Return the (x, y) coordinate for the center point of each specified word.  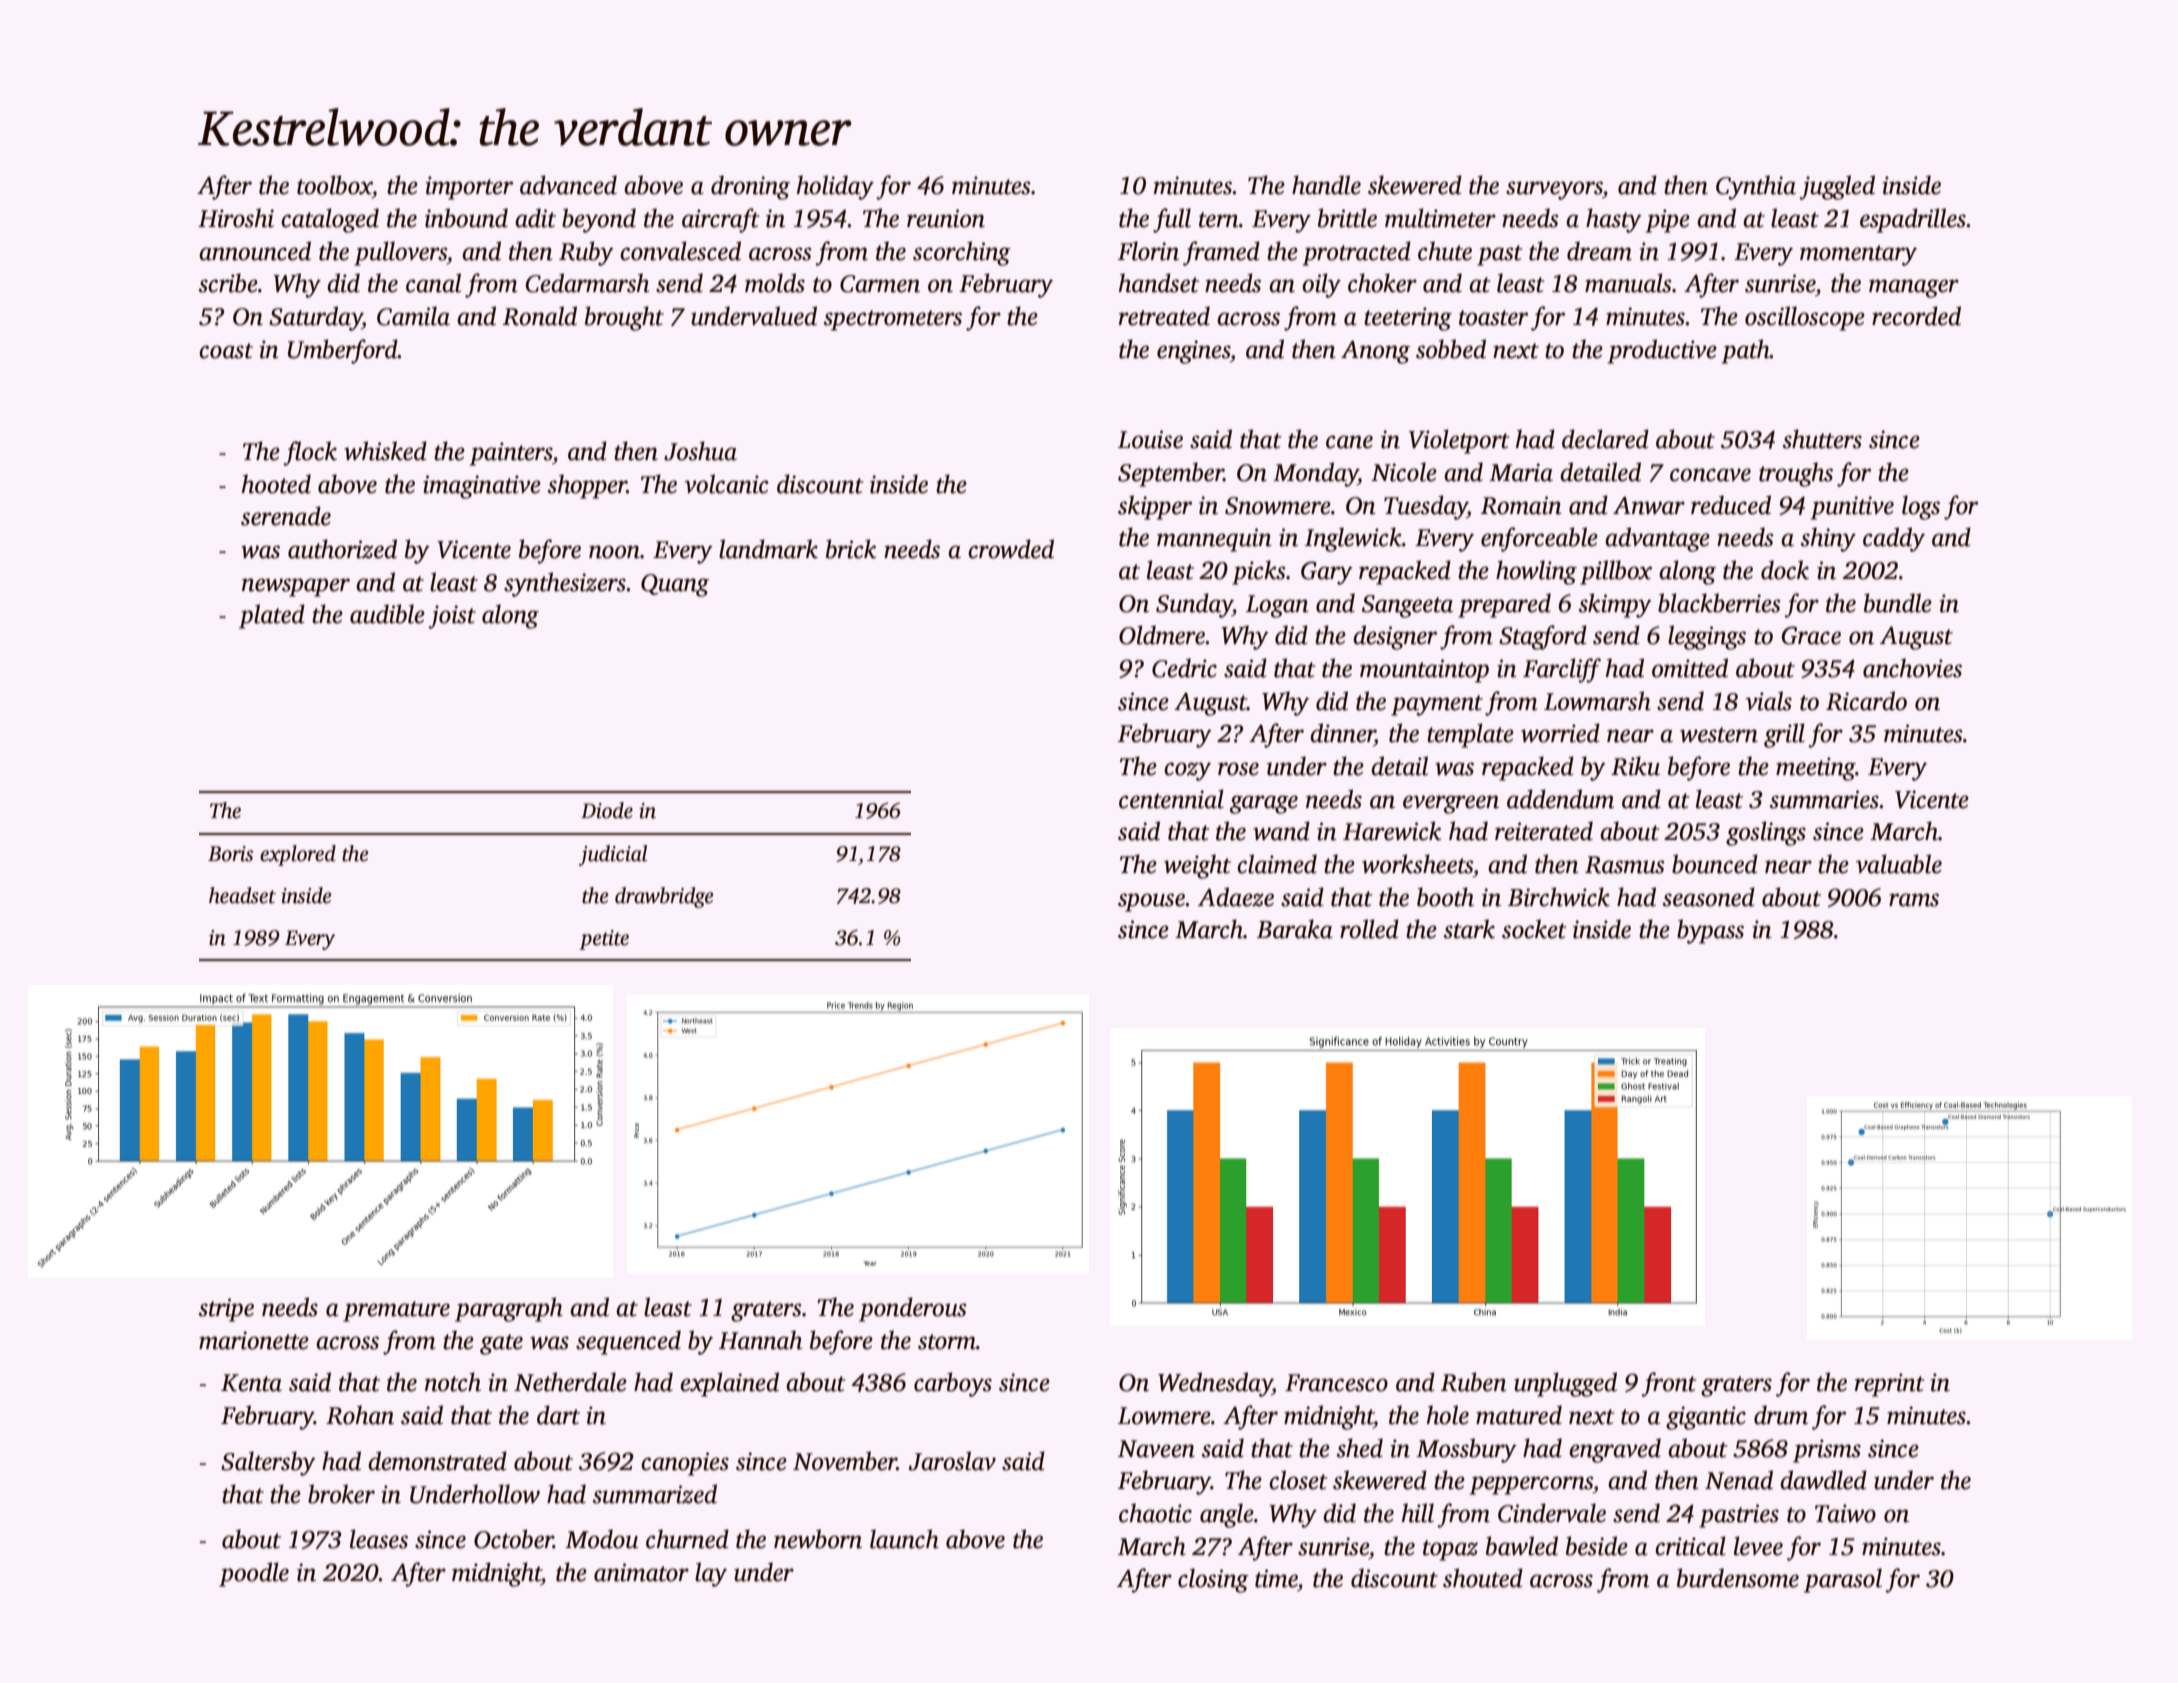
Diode (607, 810)
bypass (1710, 931)
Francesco (1336, 1383)
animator (641, 1572)
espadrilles (1913, 220)
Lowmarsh (1597, 701)
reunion (946, 218)
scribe (228, 283)
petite (604, 940)
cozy (1187, 771)
